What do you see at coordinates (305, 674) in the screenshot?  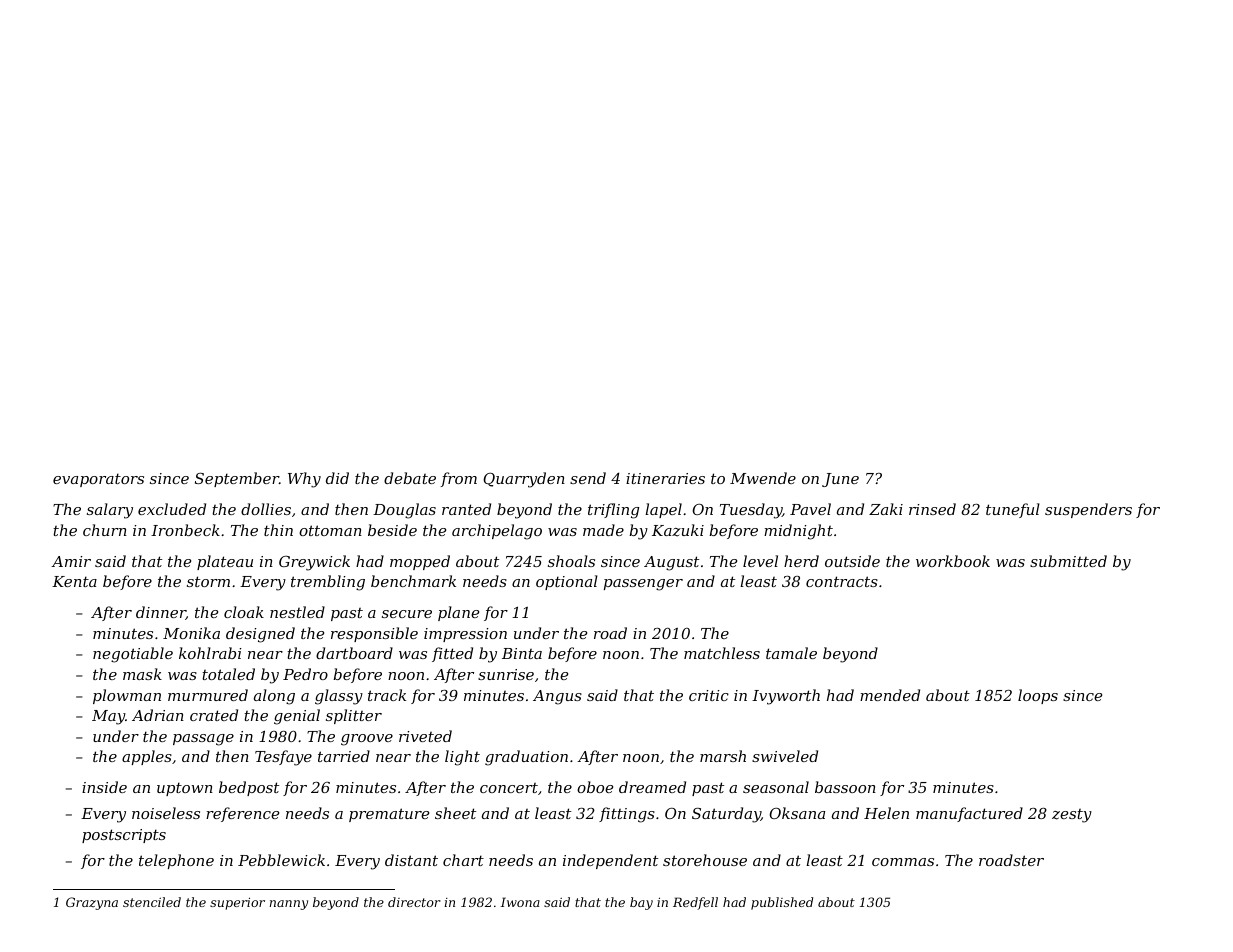 I see `Pedro` at bounding box center [305, 674].
